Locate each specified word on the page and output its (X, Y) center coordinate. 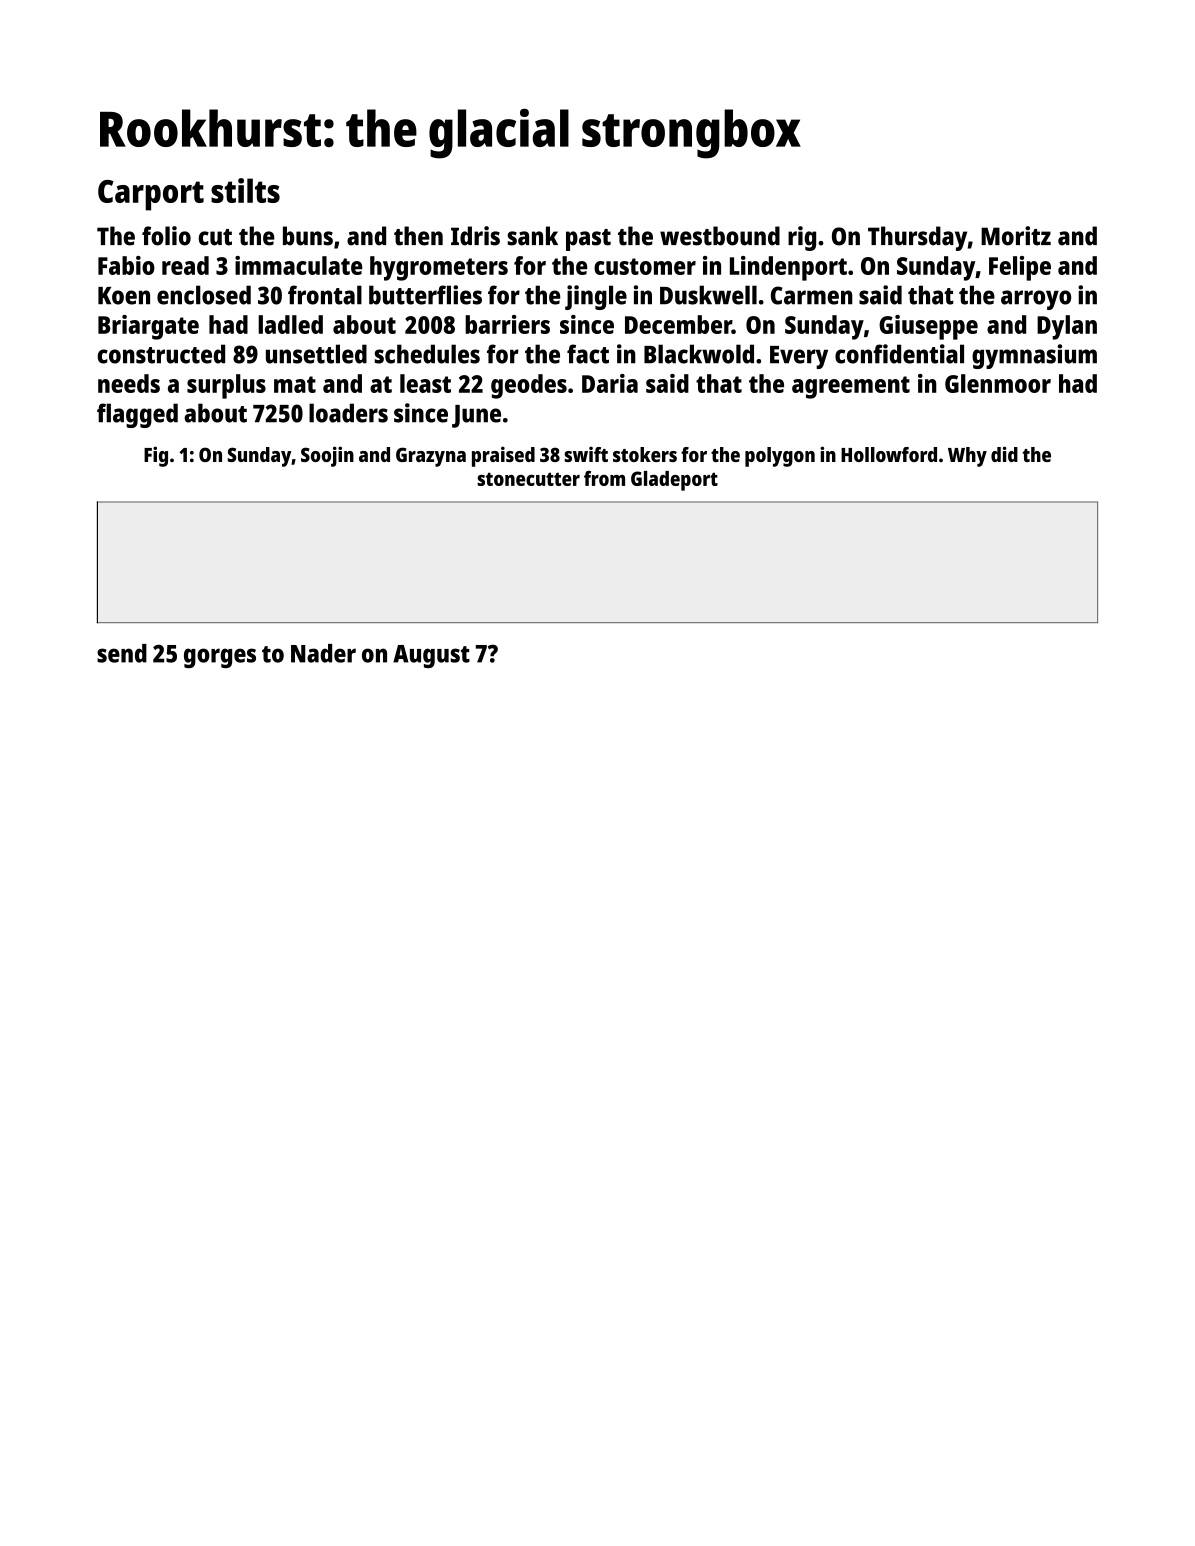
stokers (645, 454)
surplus (226, 386)
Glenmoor (998, 383)
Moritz (1016, 236)
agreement (851, 387)
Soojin (327, 456)
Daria (610, 383)
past (588, 240)
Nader (323, 653)
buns (308, 236)
